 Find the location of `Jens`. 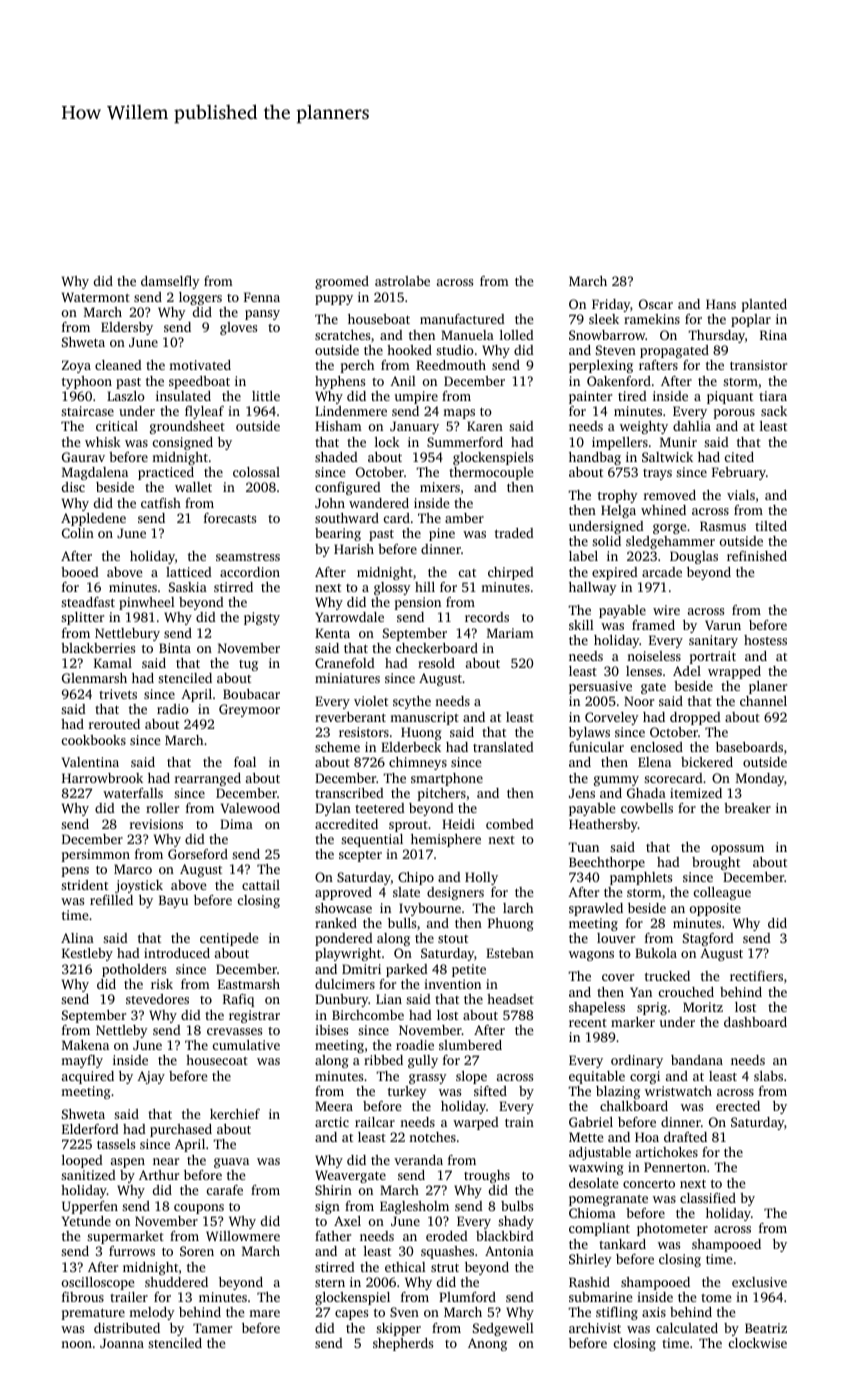

Jens is located at coordinates (582, 793).
